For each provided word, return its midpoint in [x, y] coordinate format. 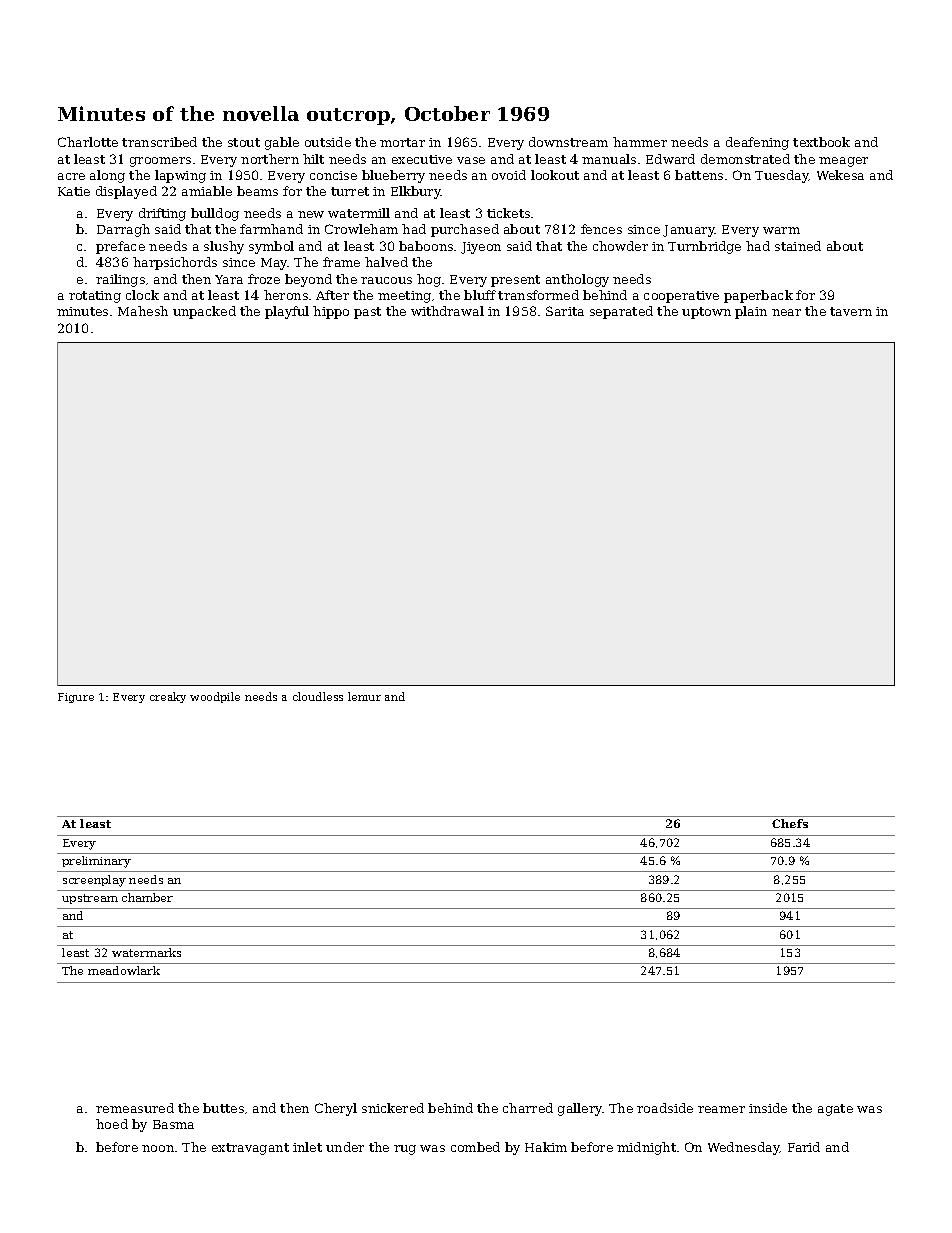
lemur [364, 696]
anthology [577, 280]
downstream [568, 142]
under [345, 1147]
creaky [168, 697]
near [786, 312]
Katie [74, 191]
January [689, 231]
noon [158, 1148]
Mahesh [143, 311]
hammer [640, 142]
